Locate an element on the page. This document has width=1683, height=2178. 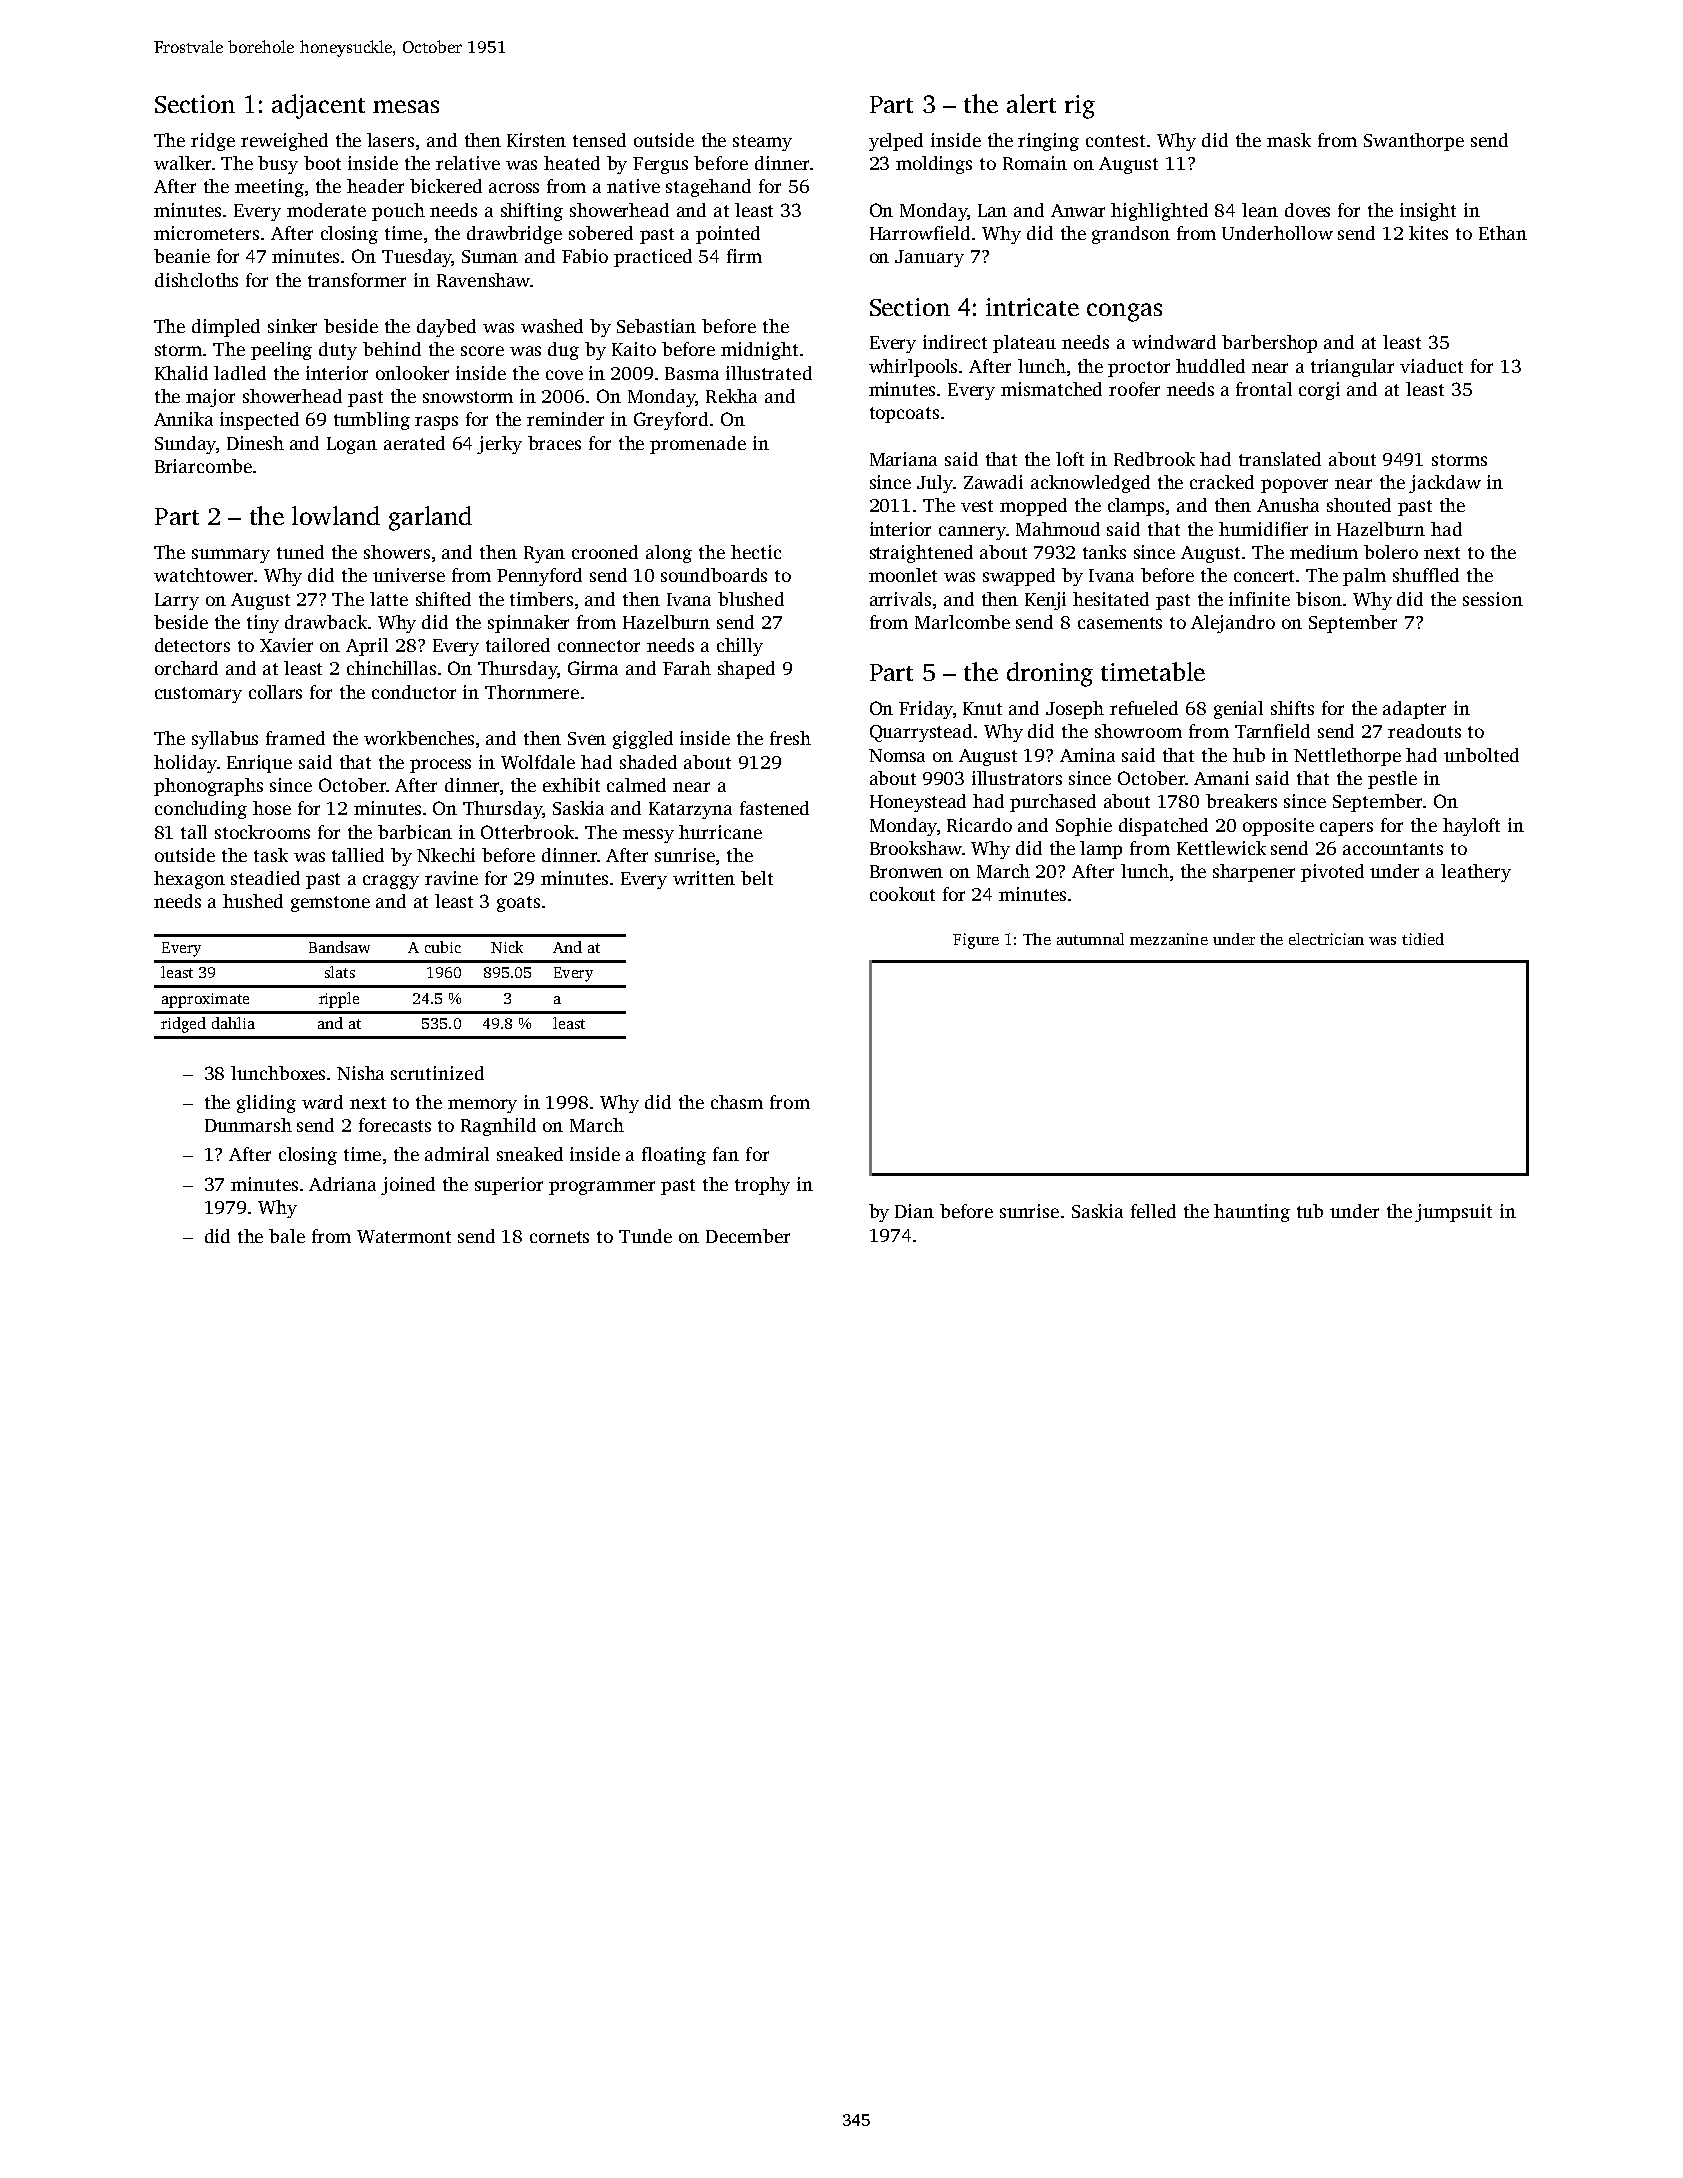
Ethan is located at coordinates (1503, 233).
